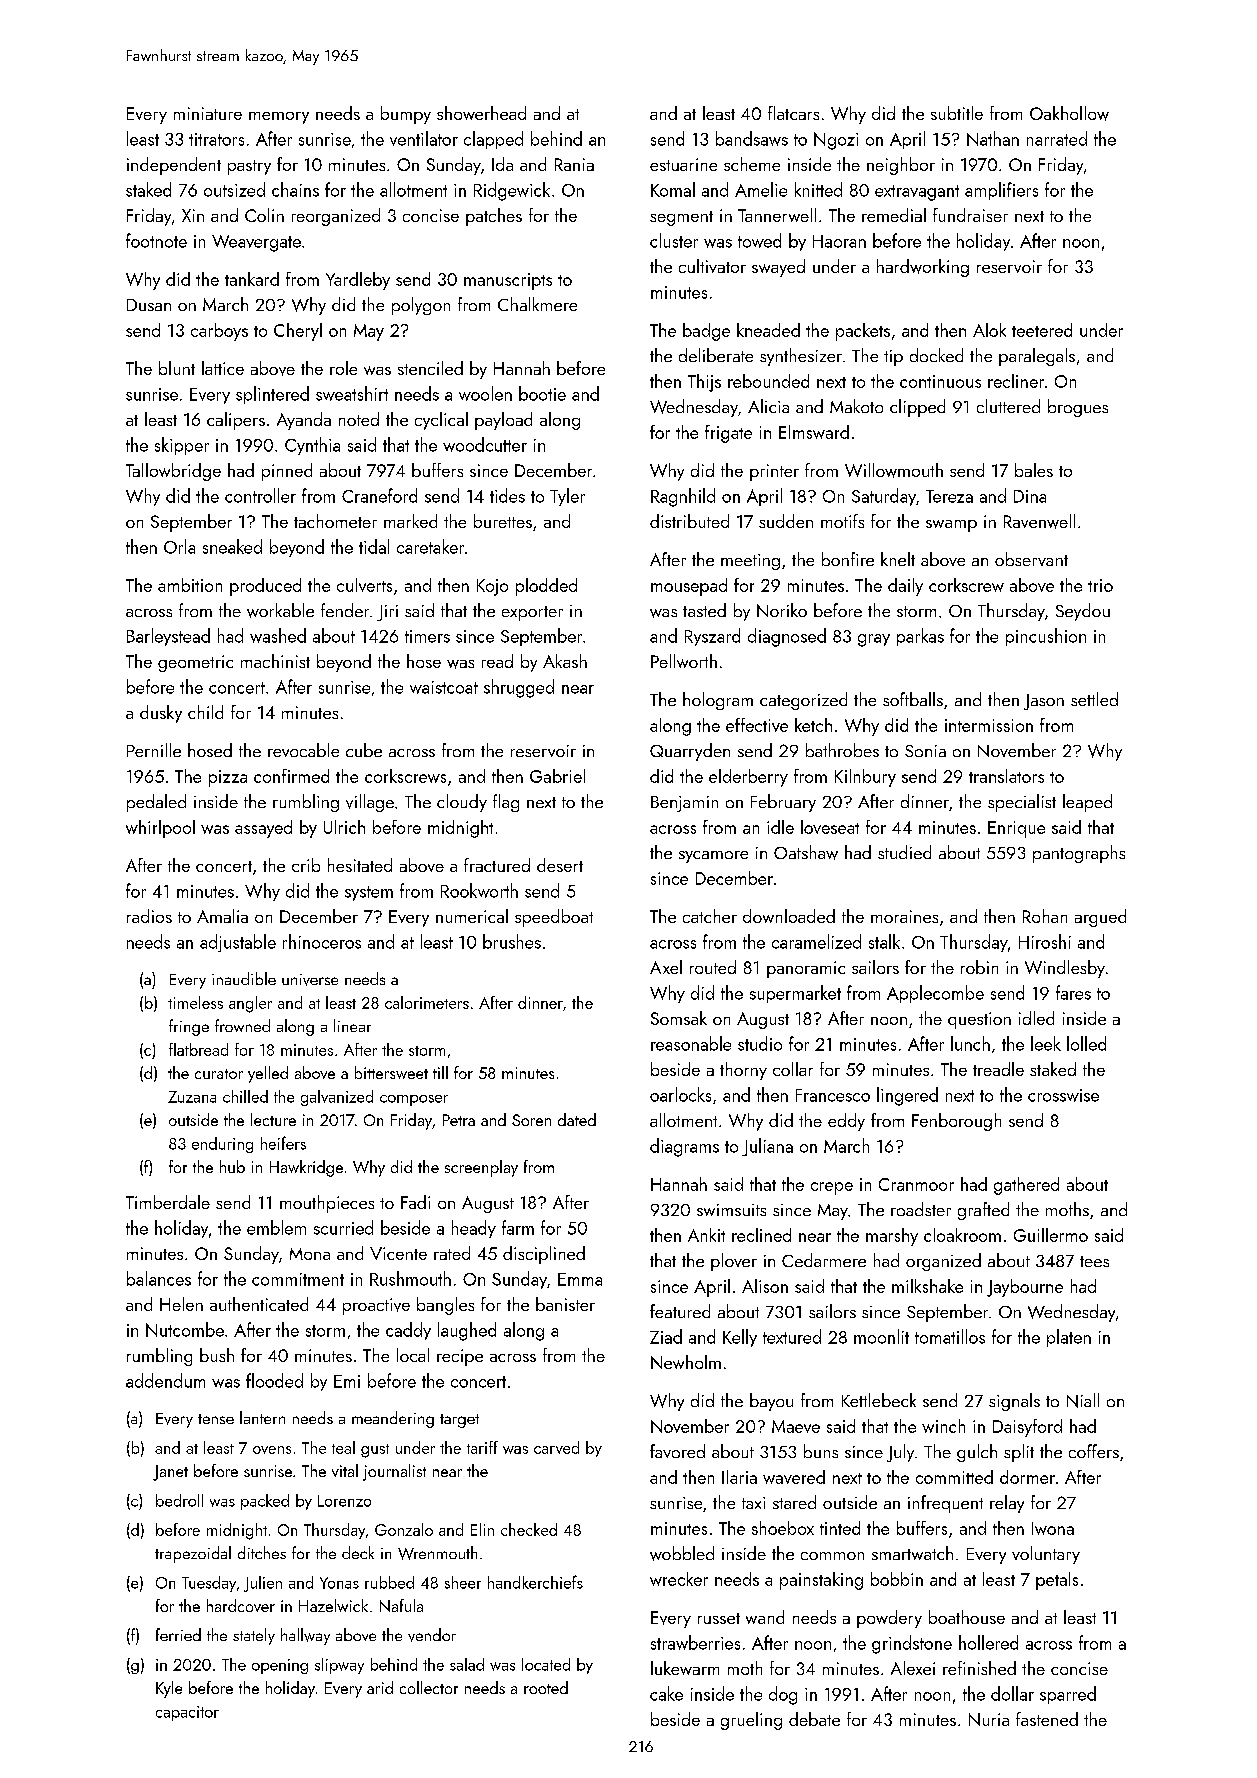  What do you see at coordinates (740, 1338) in the screenshot?
I see `Kelly` at bounding box center [740, 1338].
